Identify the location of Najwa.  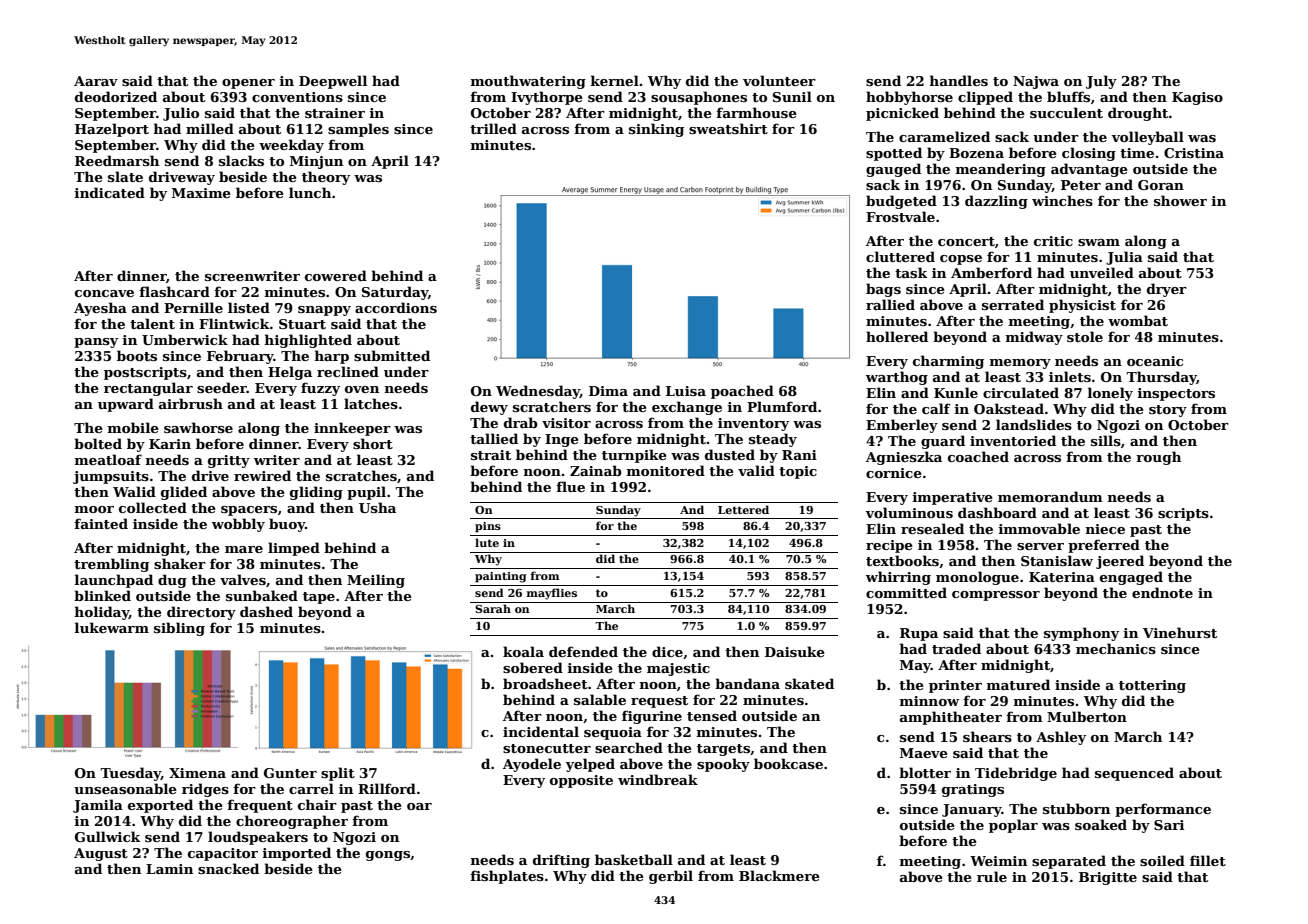
(1036, 82).
